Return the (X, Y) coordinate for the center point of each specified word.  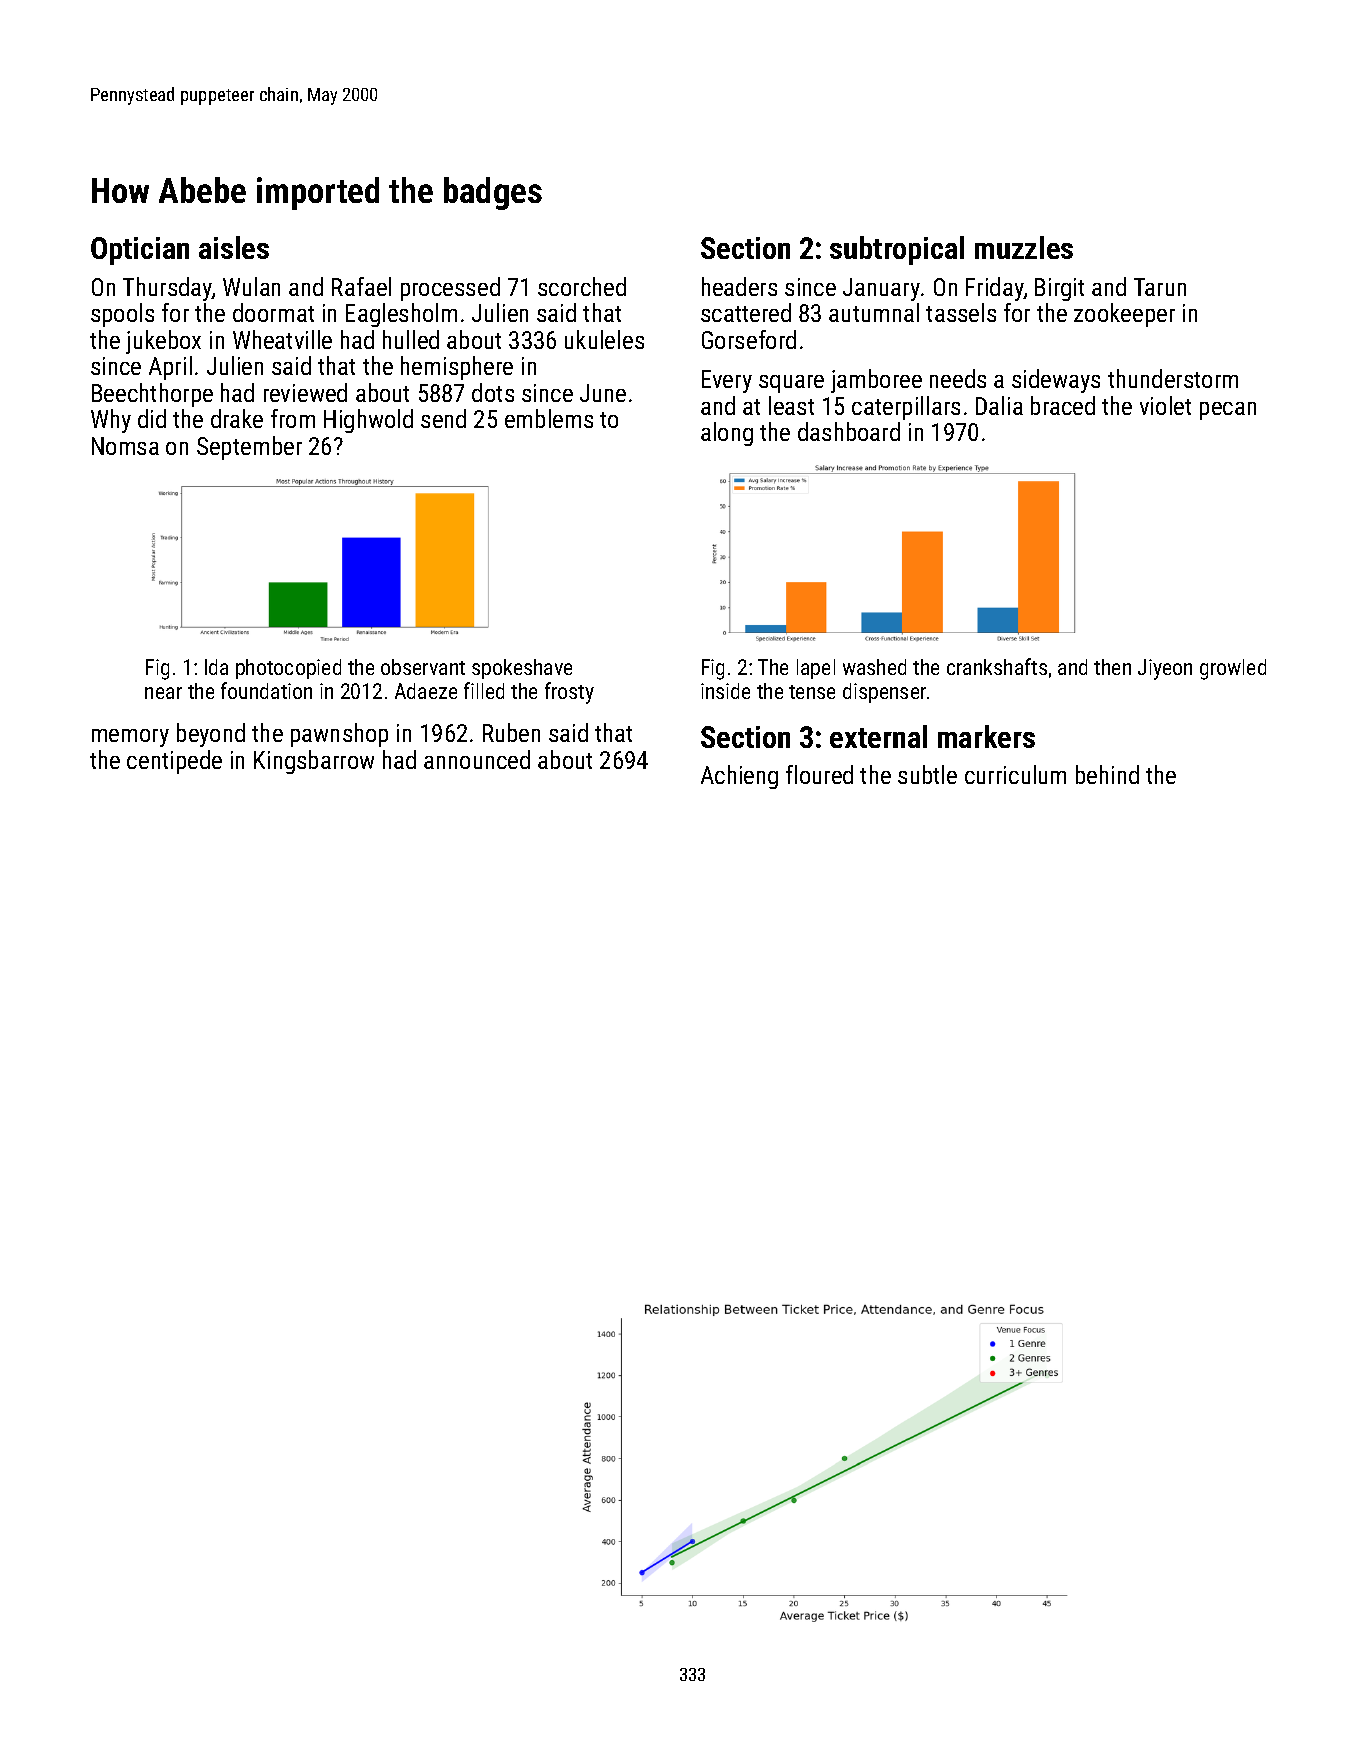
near (163, 693)
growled (1233, 669)
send (443, 418)
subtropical (897, 250)
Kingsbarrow (314, 762)
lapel (816, 669)
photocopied (288, 669)
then (1112, 667)
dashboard (849, 431)
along (727, 434)
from (293, 418)
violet (1165, 405)
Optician (140, 251)
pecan (1228, 411)
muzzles (1024, 247)
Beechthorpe (152, 395)
